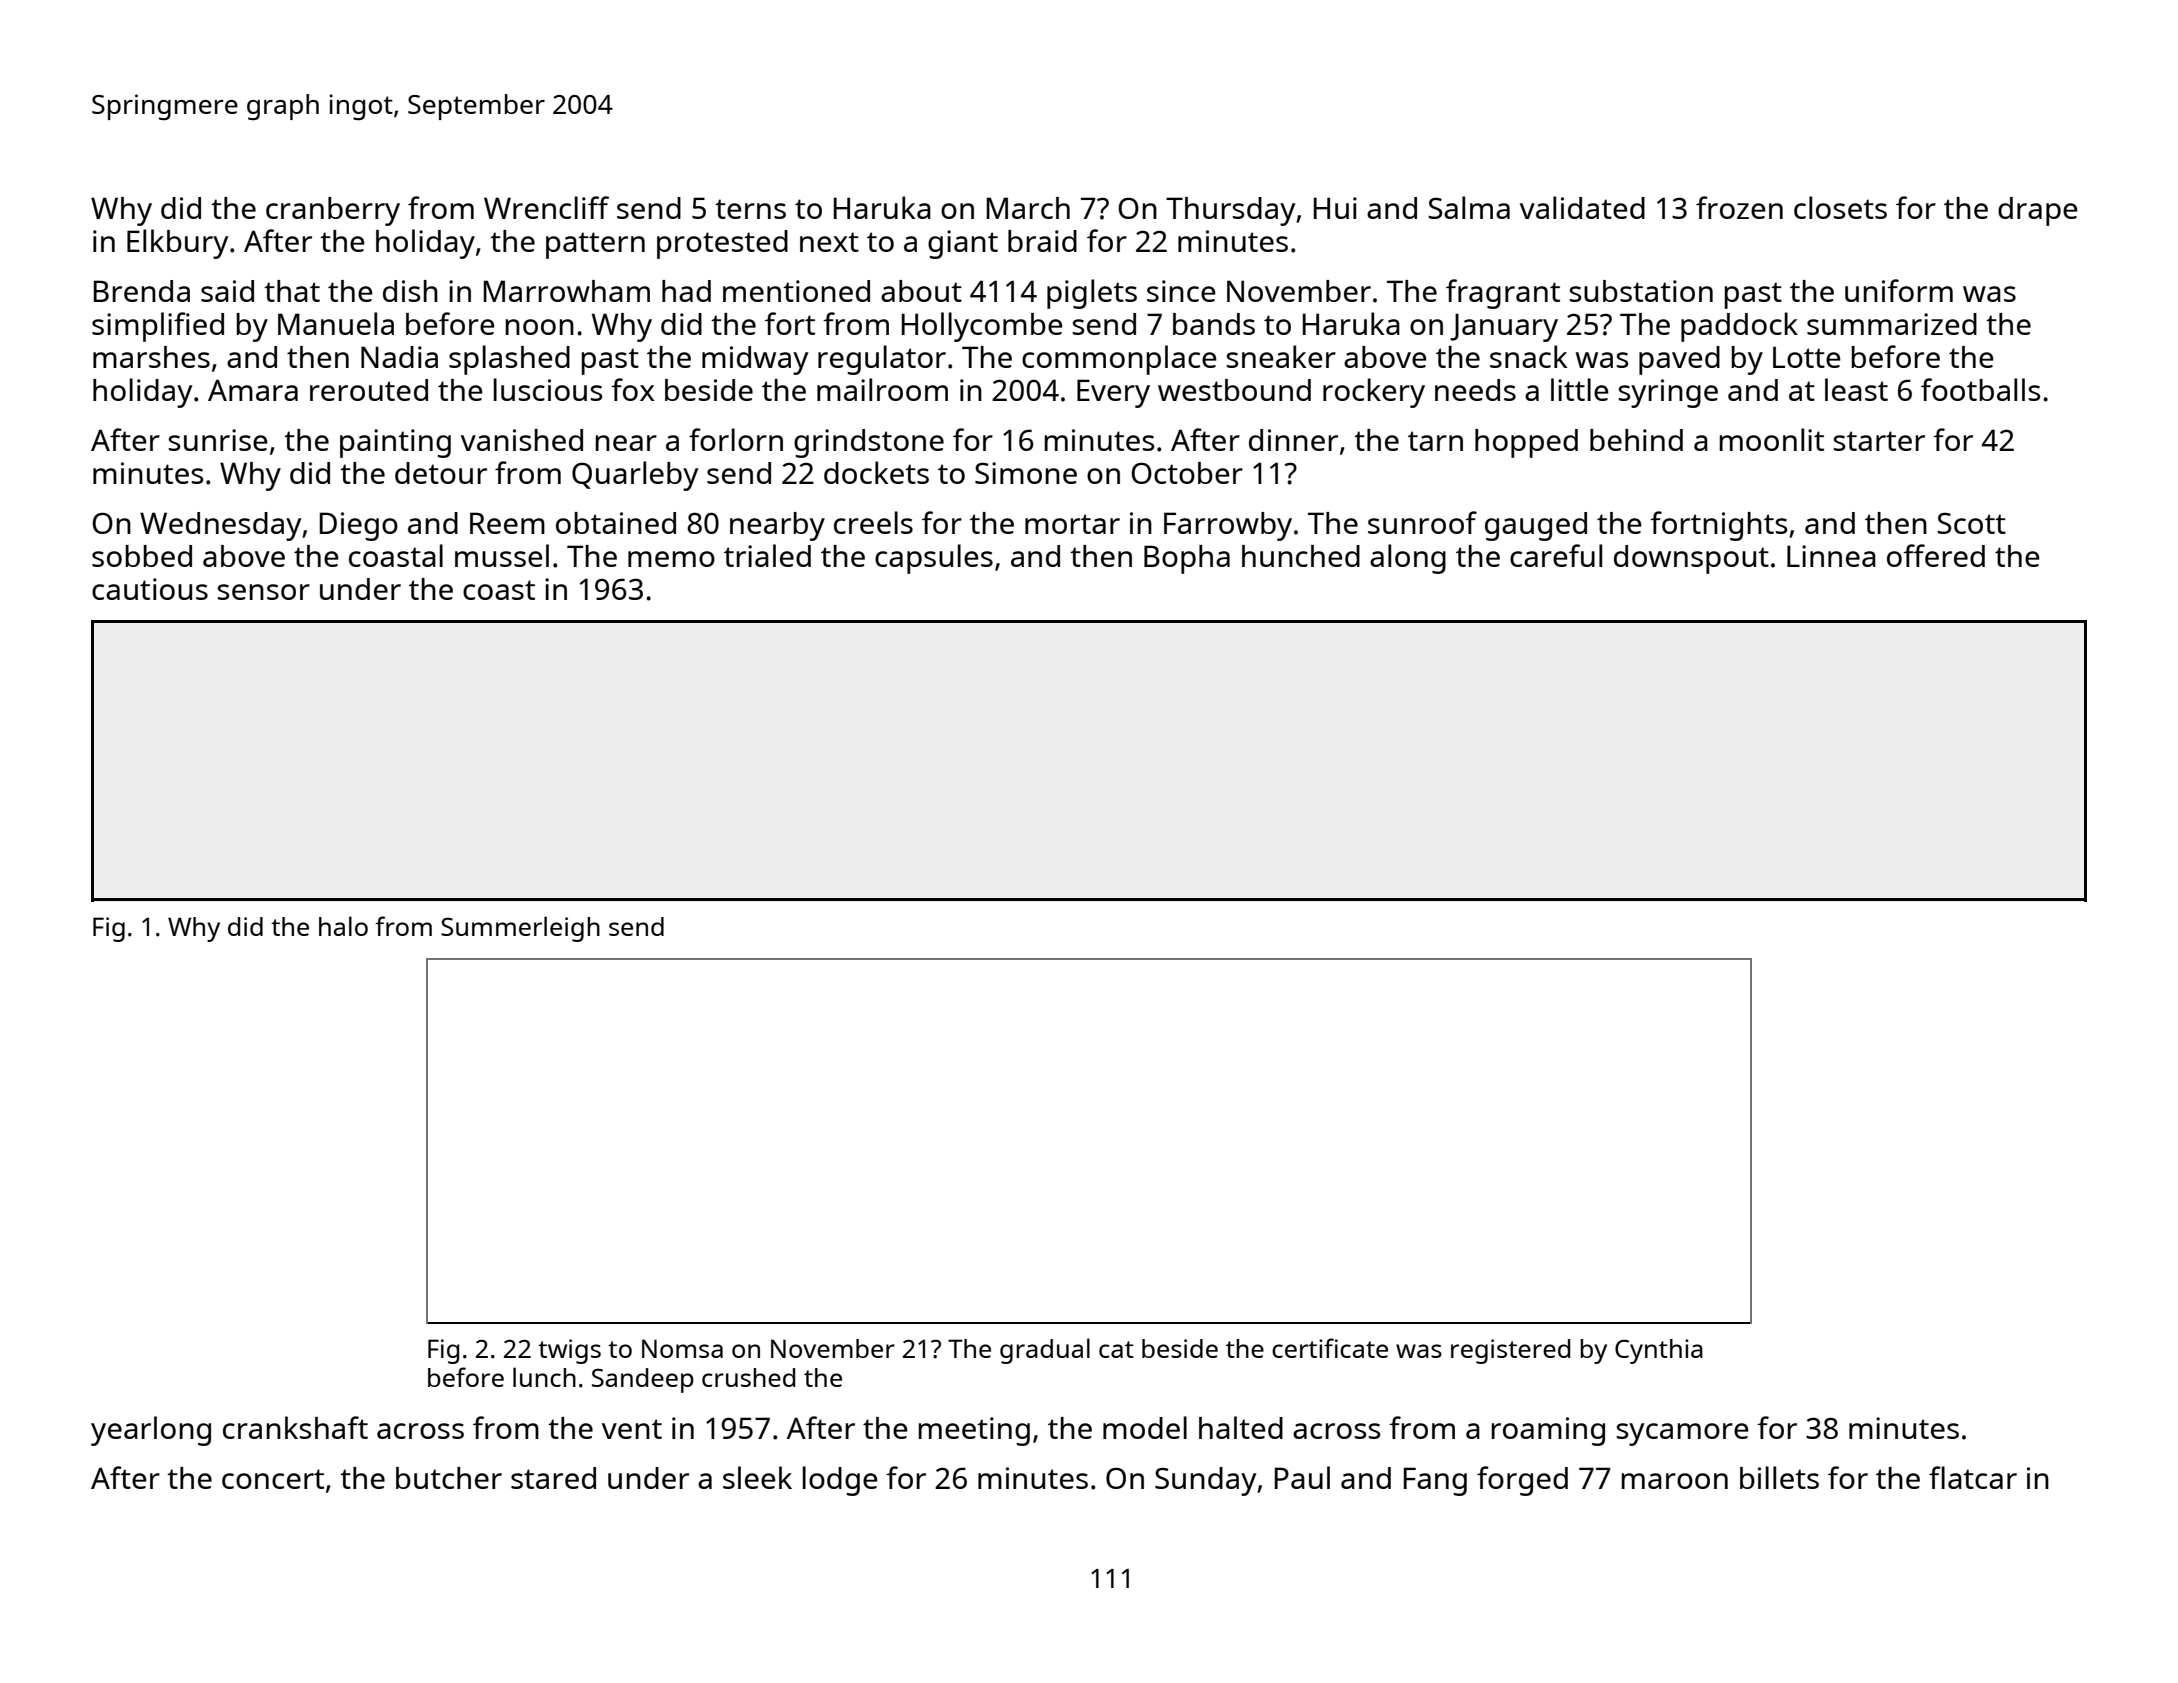 This screenshot has height=1683, width=2178. What do you see at coordinates (1899, 290) in the screenshot?
I see `uniform` at bounding box center [1899, 290].
